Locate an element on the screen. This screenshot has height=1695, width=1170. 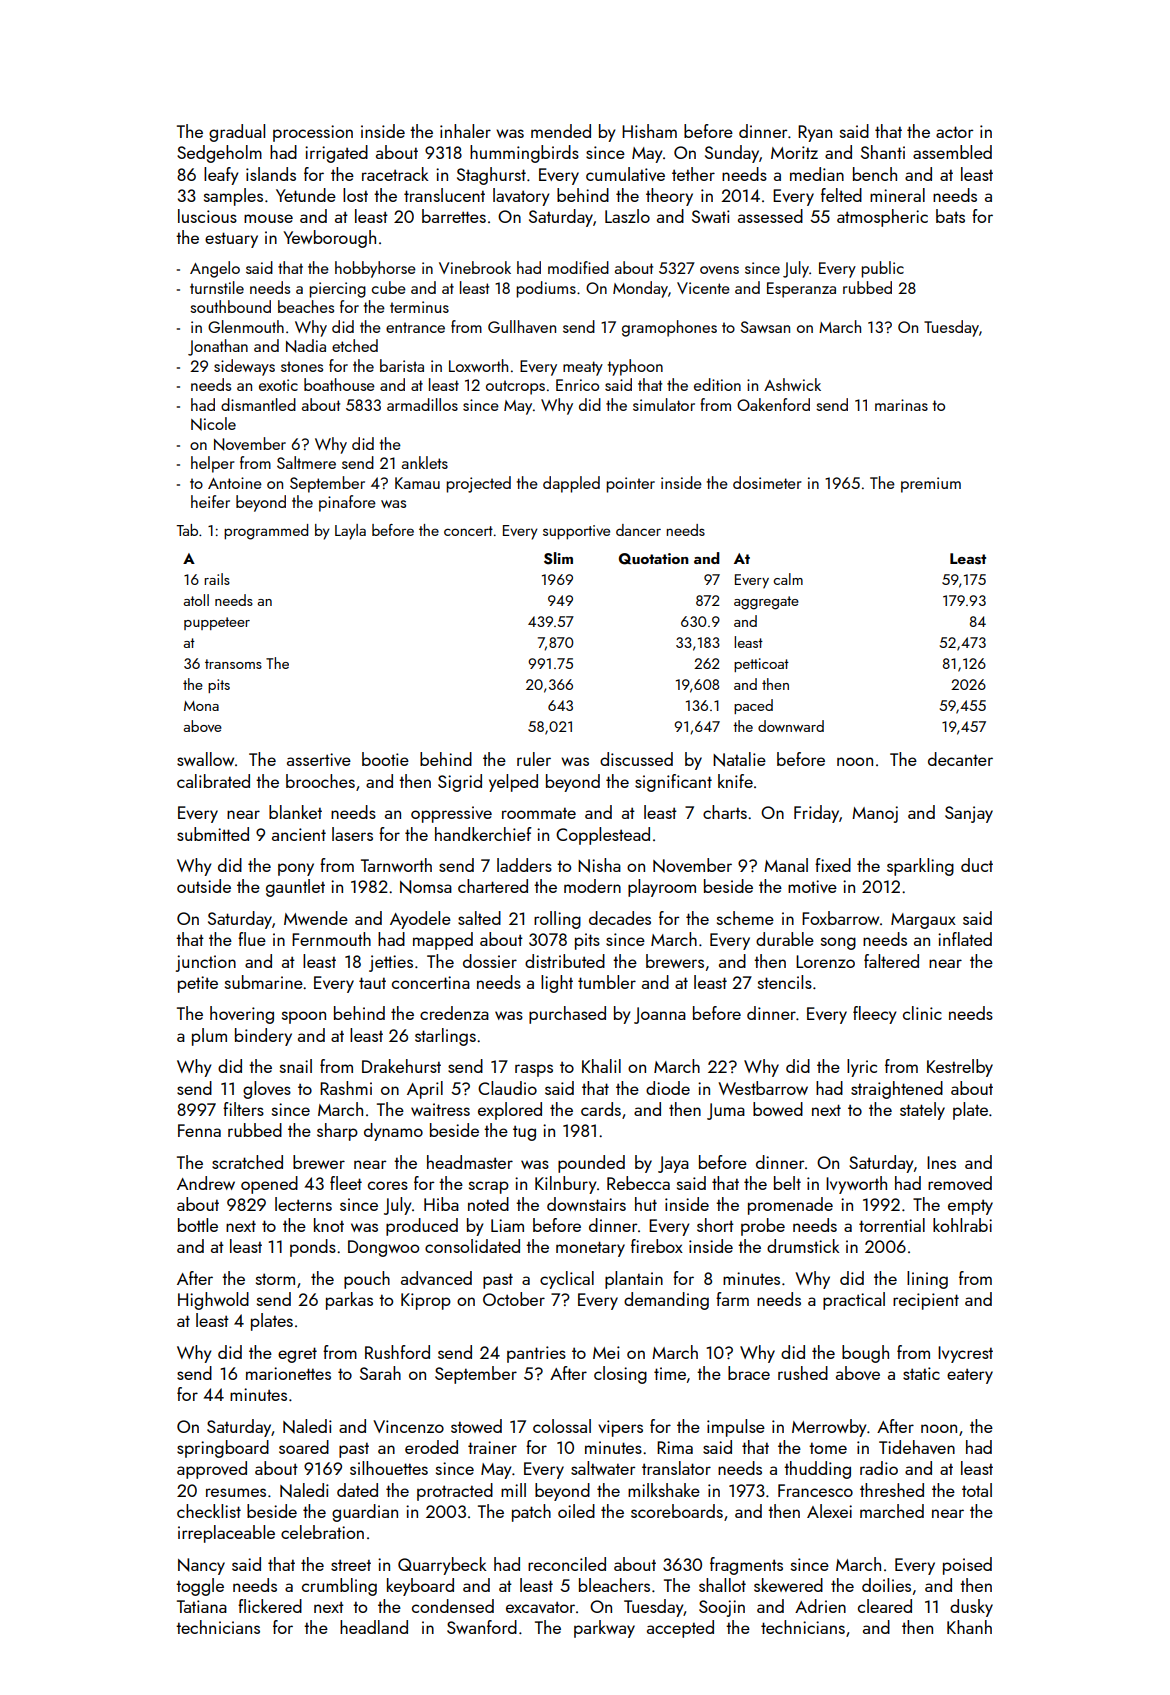
aggregate is located at coordinates (766, 603).
